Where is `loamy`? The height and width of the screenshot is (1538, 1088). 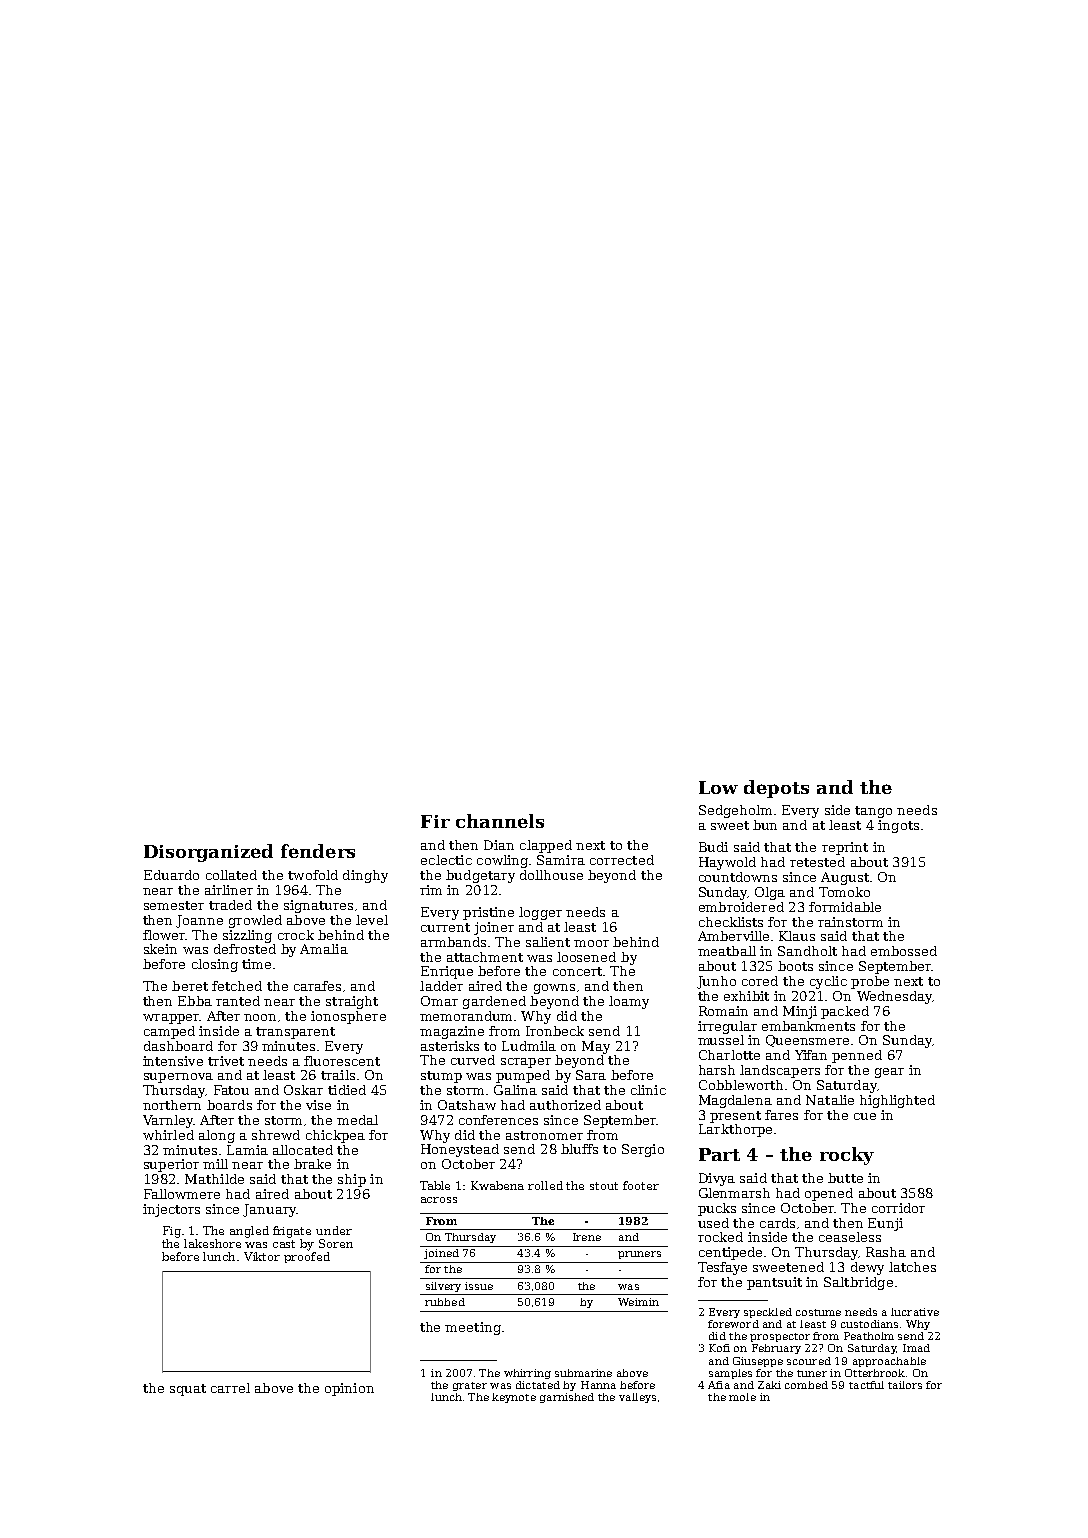 loamy is located at coordinates (629, 1002).
